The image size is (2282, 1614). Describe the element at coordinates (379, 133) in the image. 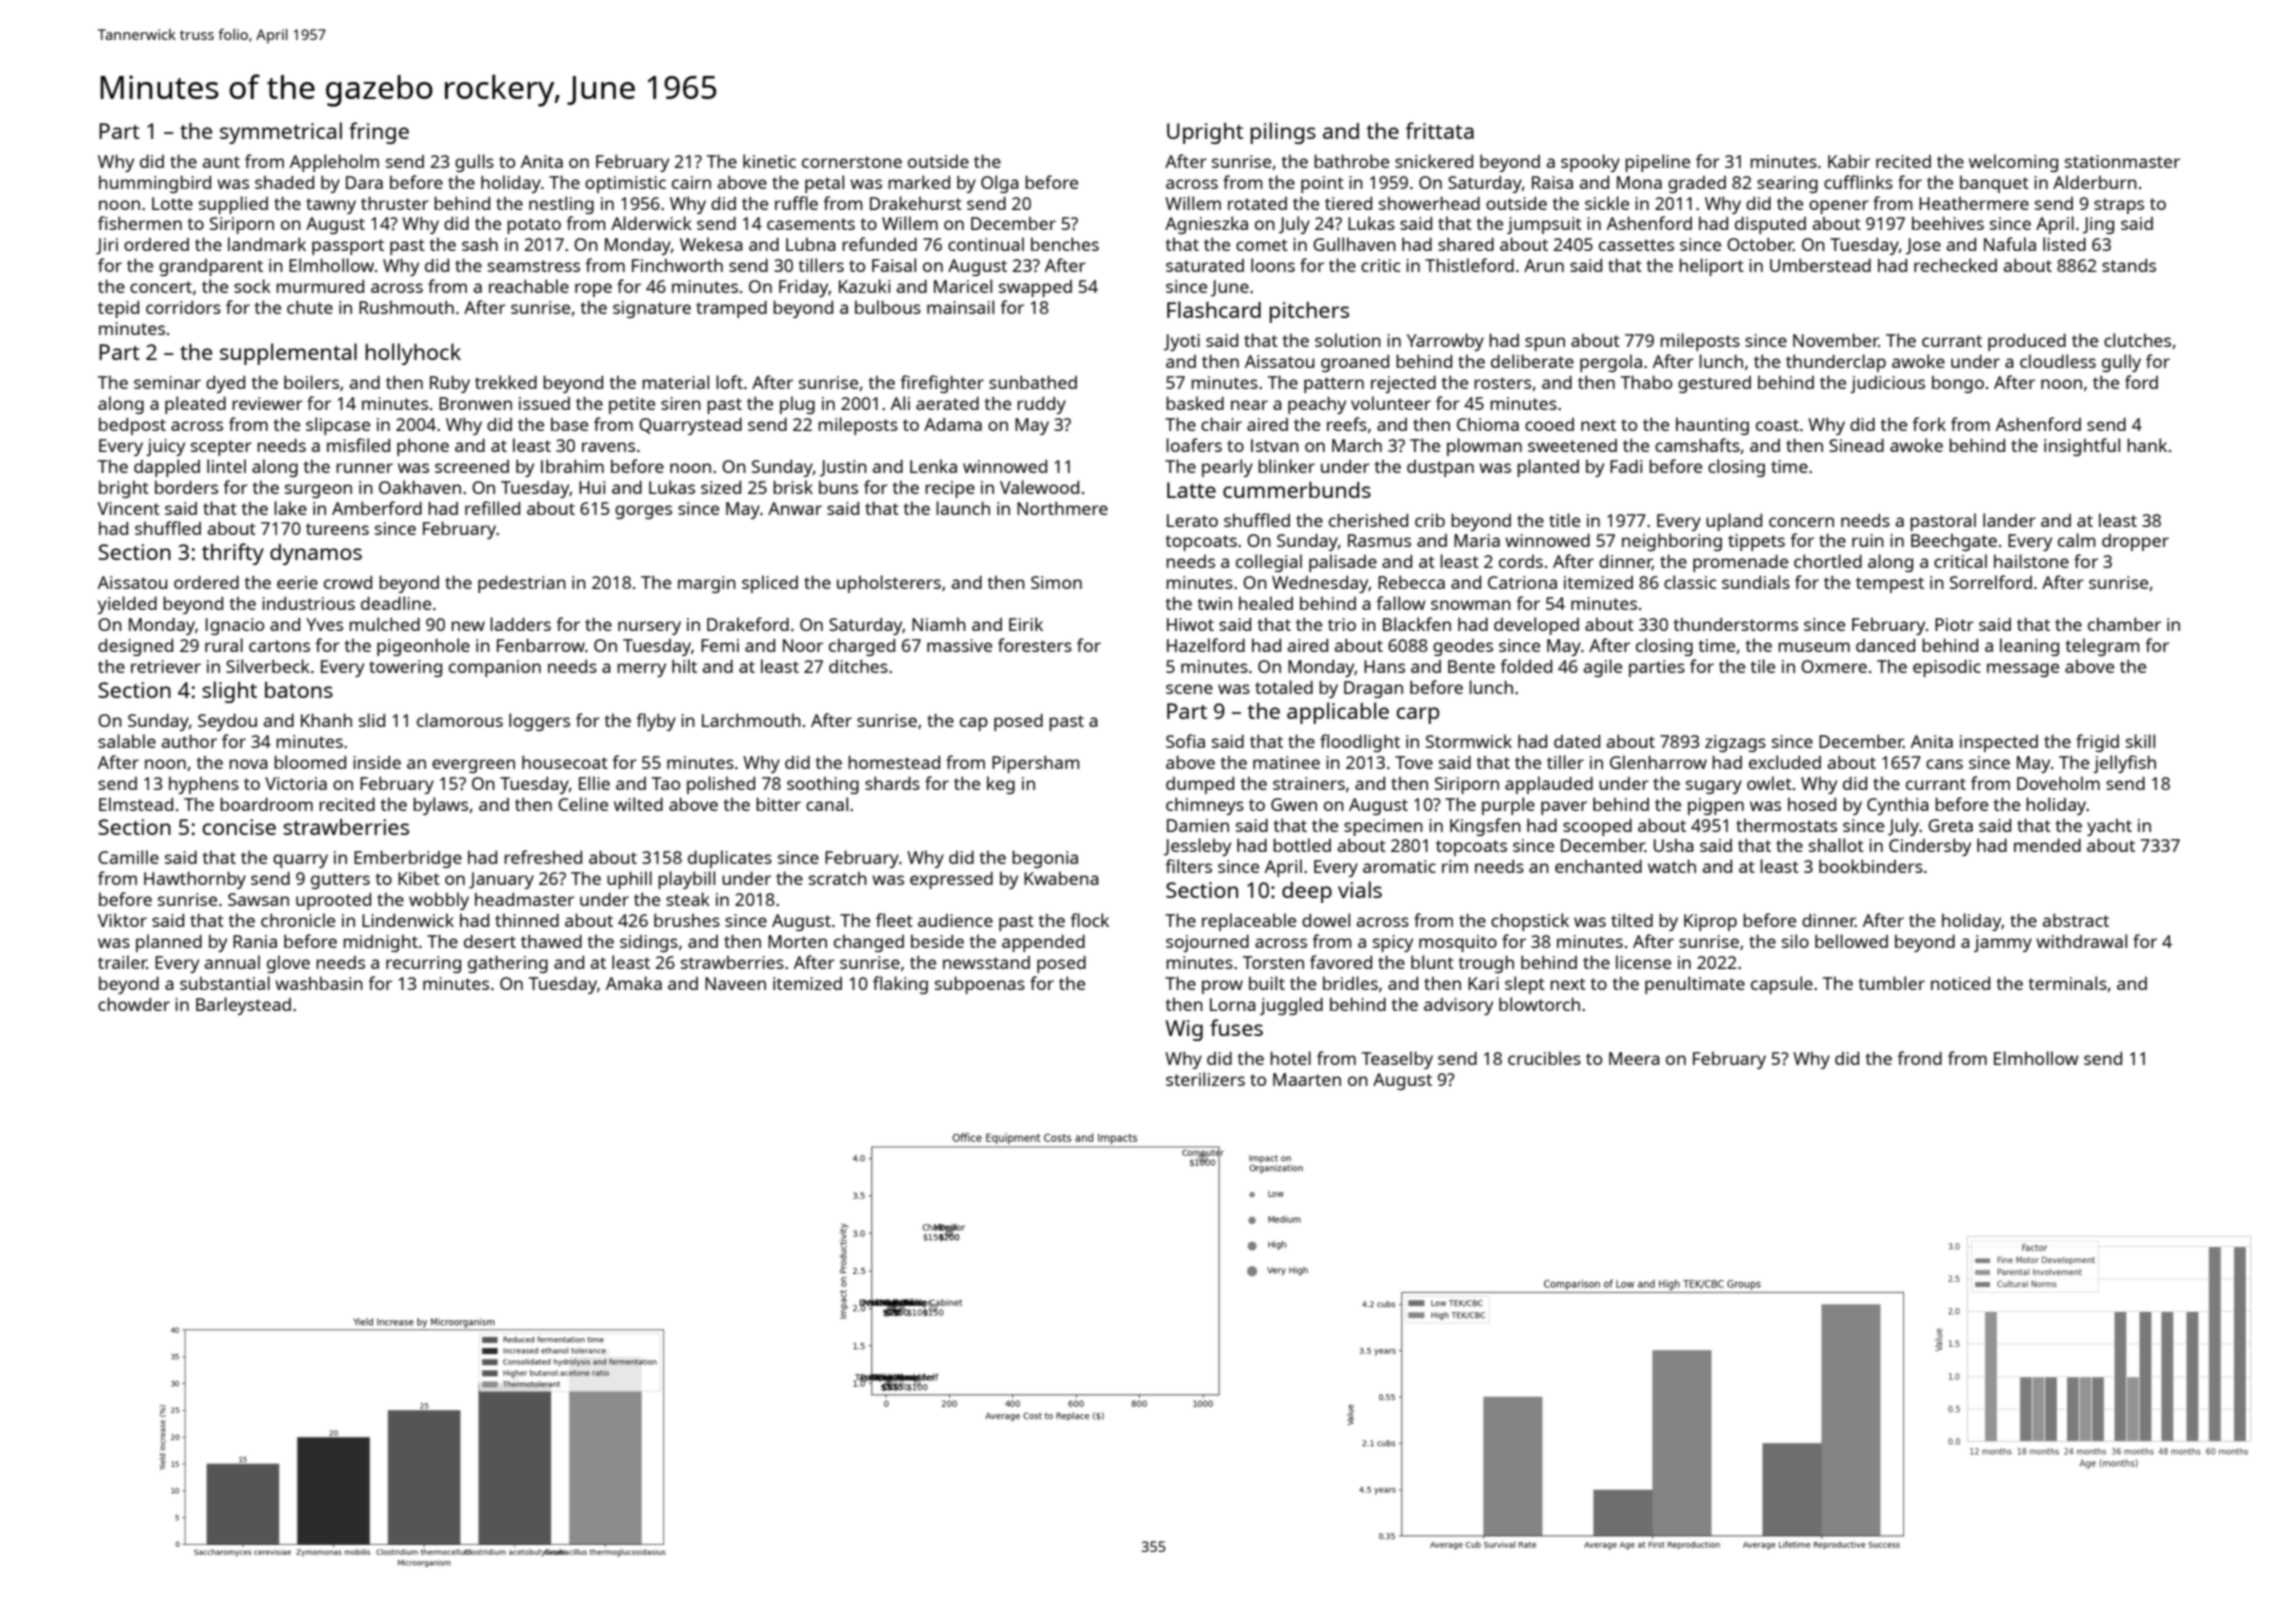

I see `fringe` at that location.
